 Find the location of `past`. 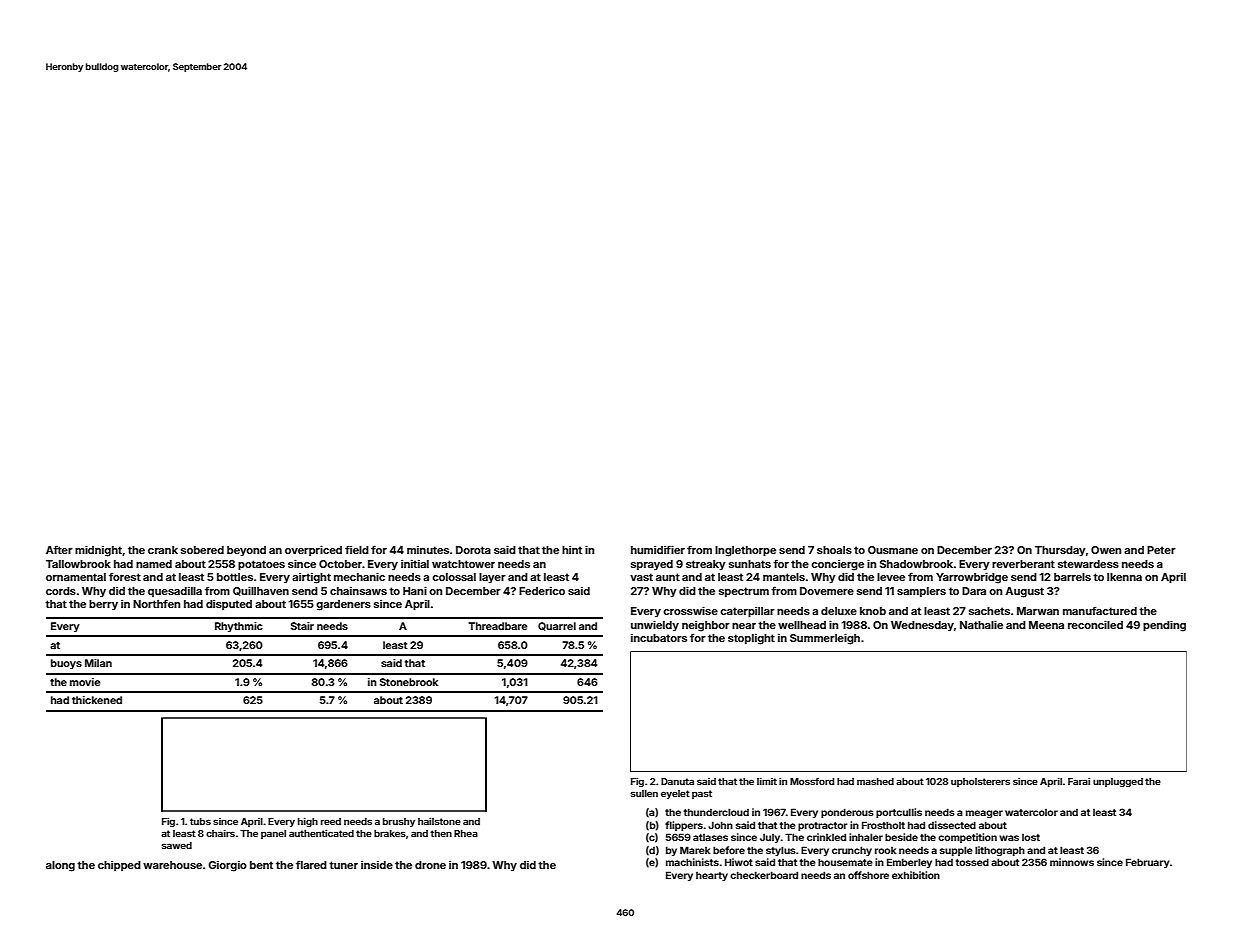

past is located at coordinates (702, 794).
